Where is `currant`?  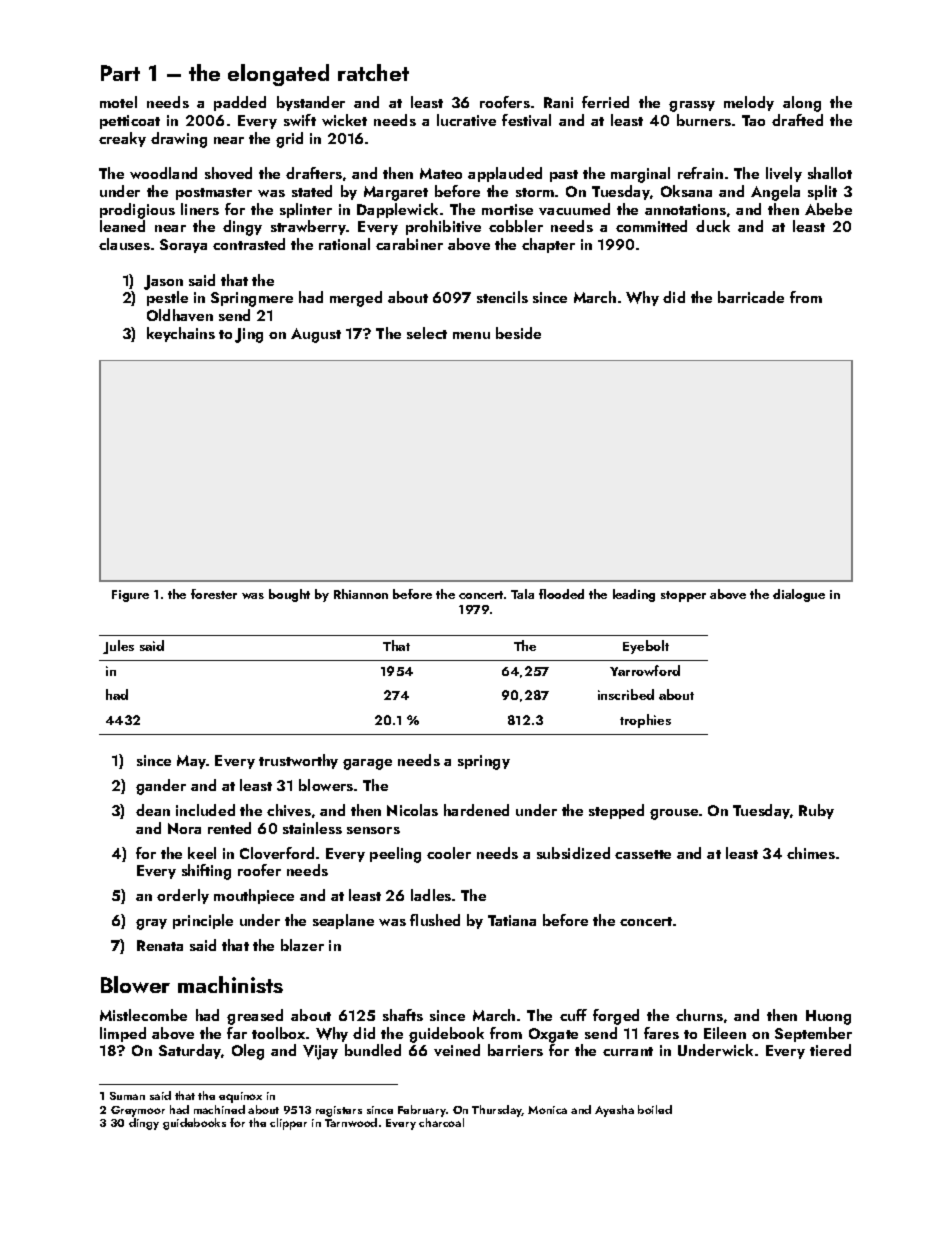 currant is located at coordinates (628, 1051).
